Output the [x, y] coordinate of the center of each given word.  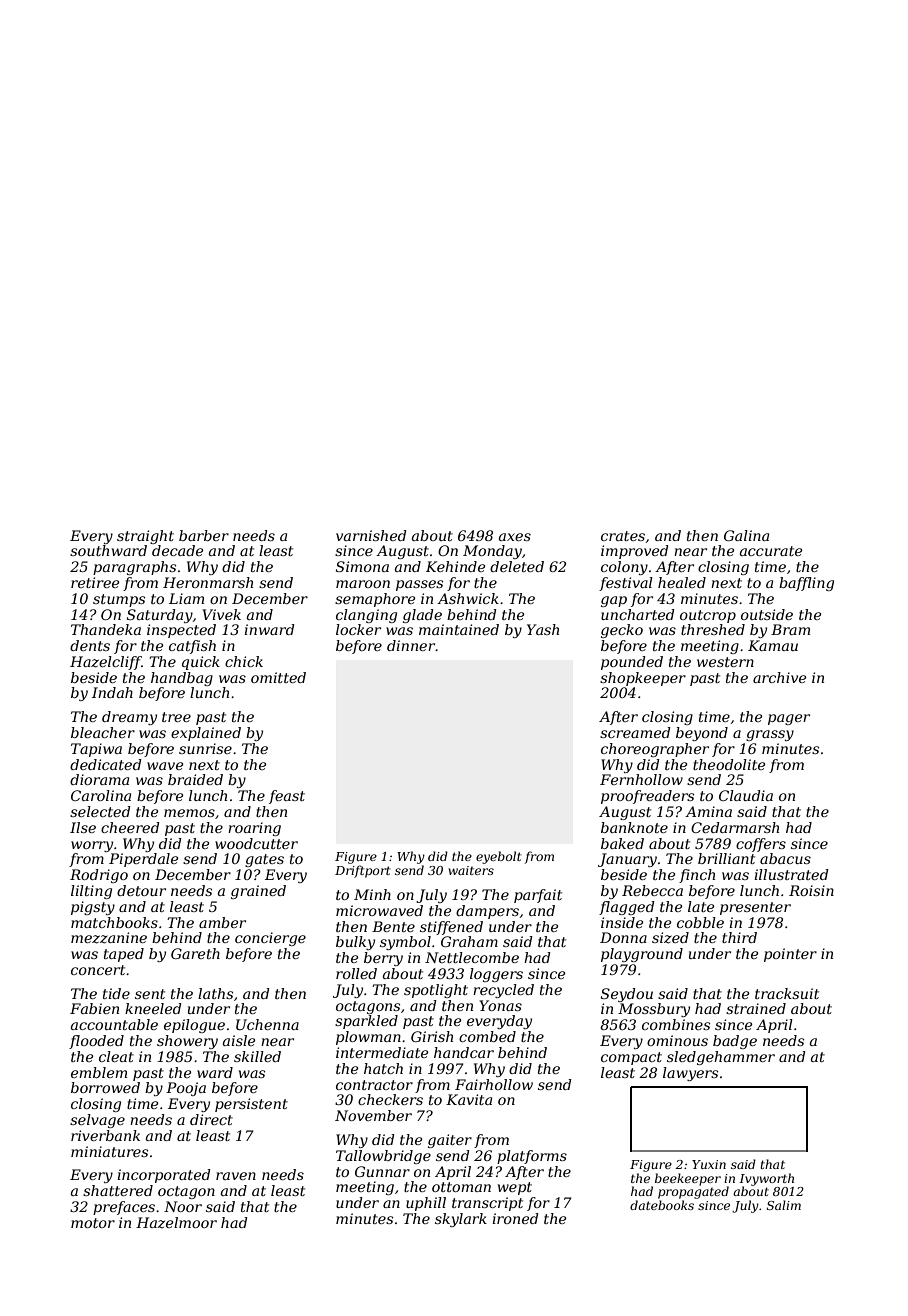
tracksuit [787, 993]
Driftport [363, 871]
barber [204, 535]
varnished [371, 535]
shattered [118, 1190]
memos [189, 813]
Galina [746, 535]
